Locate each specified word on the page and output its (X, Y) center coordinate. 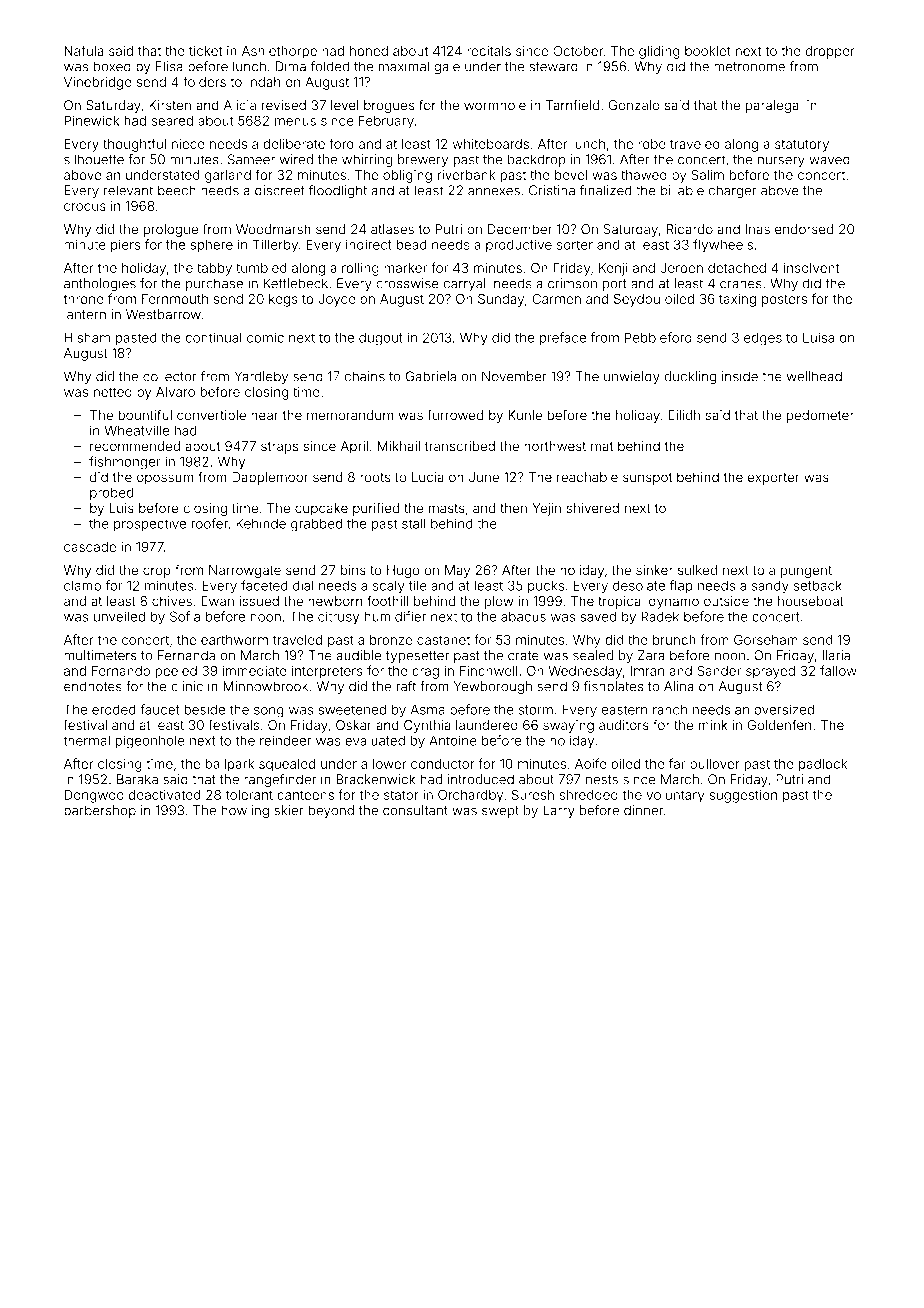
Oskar (354, 725)
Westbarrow (163, 314)
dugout (381, 339)
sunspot (647, 479)
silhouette (94, 159)
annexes (494, 192)
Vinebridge (98, 83)
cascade (90, 547)
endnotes (93, 686)
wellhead (814, 376)
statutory (802, 145)
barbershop (100, 811)
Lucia (428, 477)
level (345, 105)
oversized (784, 709)
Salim (707, 175)
